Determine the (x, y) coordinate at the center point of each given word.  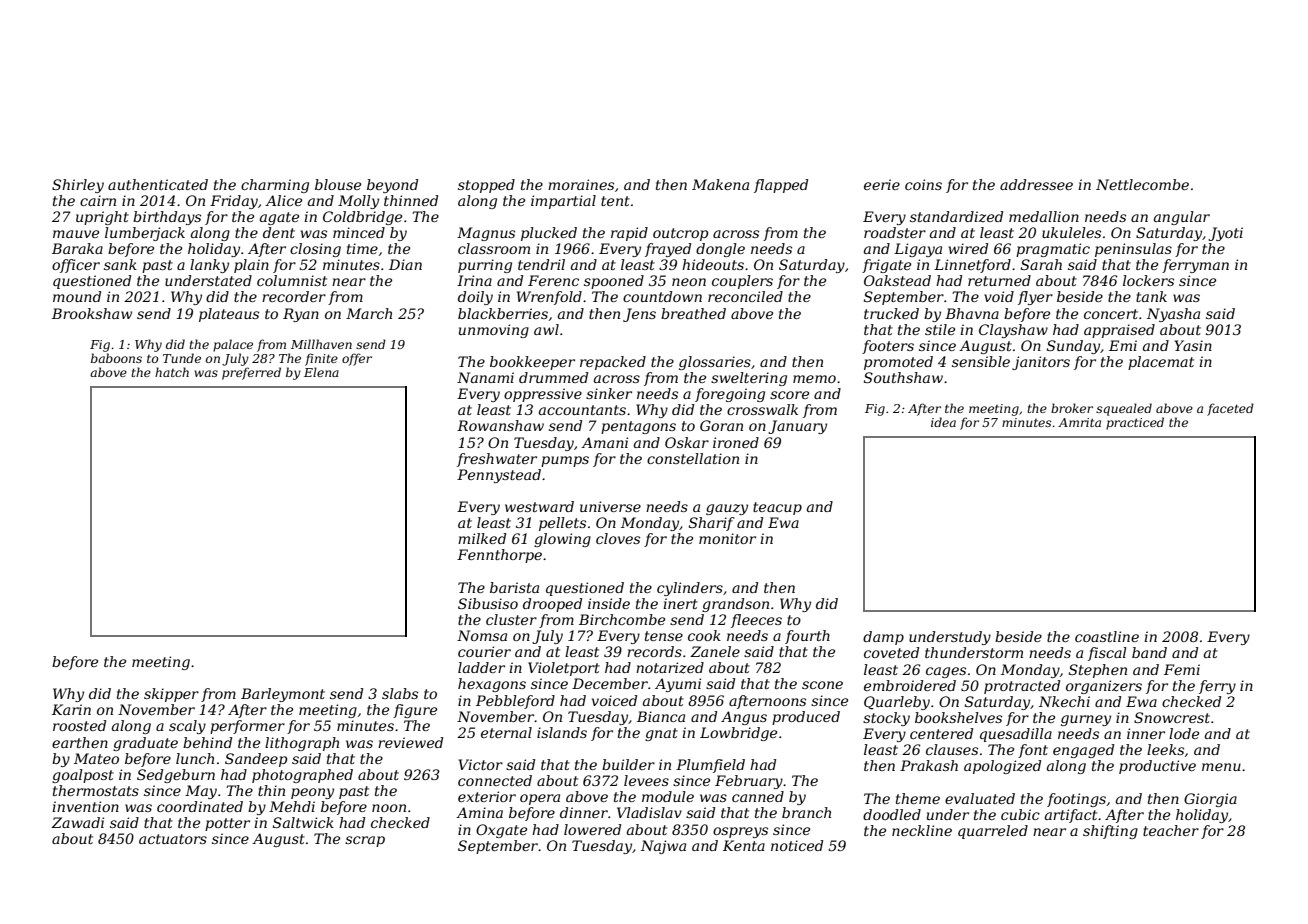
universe (610, 506)
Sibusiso (488, 603)
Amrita (1079, 422)
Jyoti (1225, 234)
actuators (173, 839)
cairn (98, 200)
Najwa (663, 847)
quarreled (993, 832)
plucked (549, 234)
